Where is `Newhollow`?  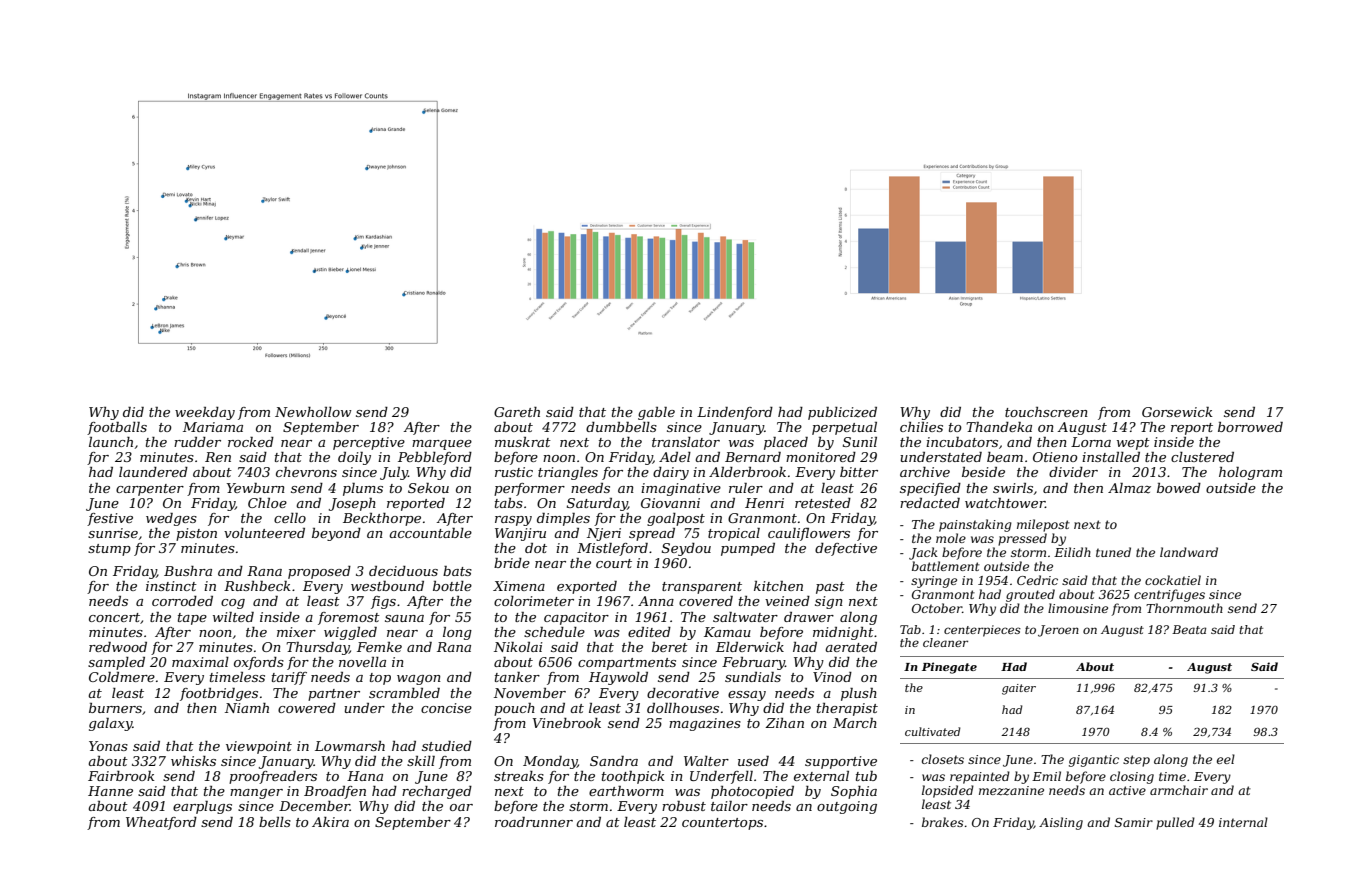
Newhollow is located at coordinates (313, 412).
